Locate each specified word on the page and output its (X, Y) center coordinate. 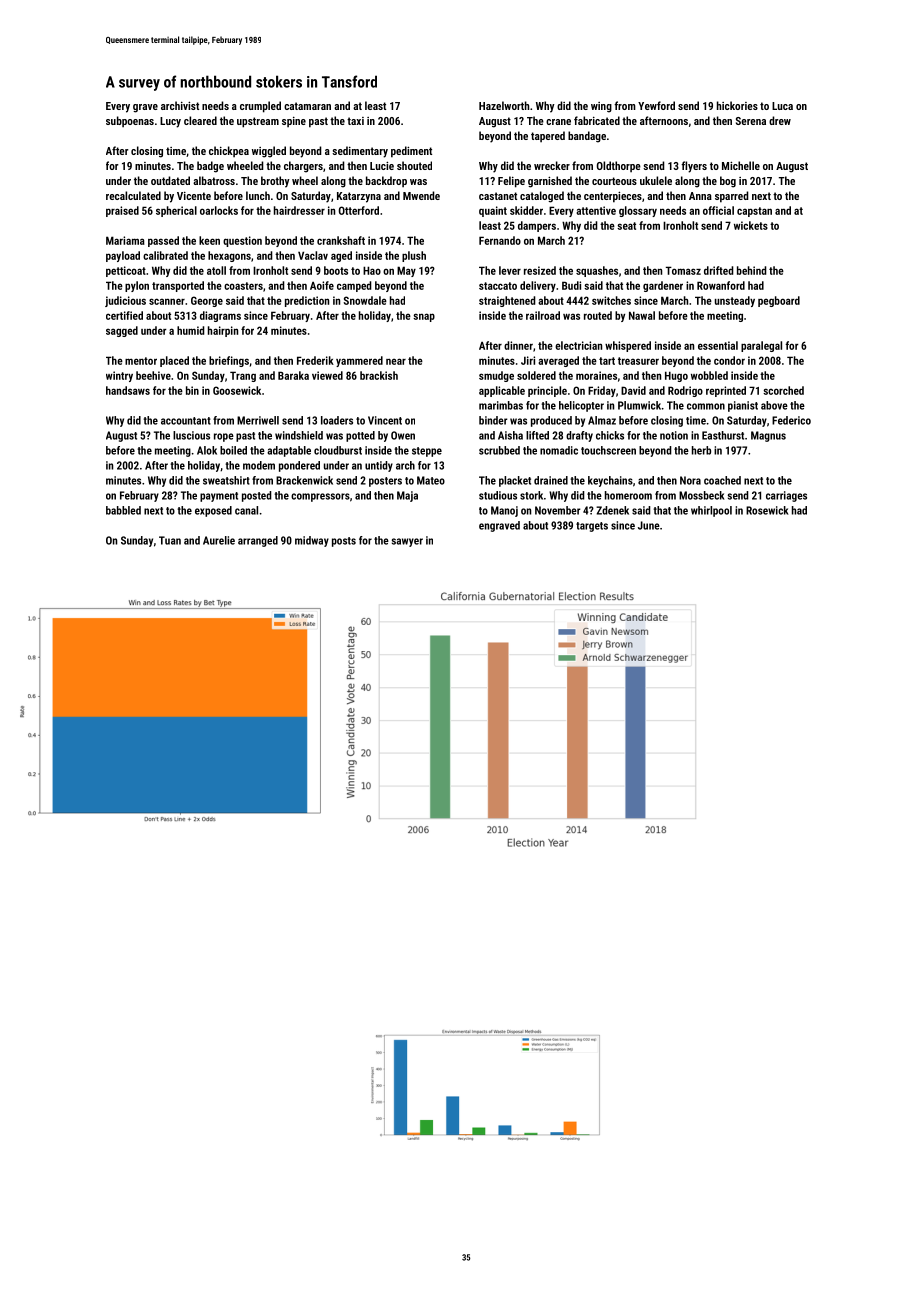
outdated (170, 180)
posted (257, 496)
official (718, 210)
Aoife (322, 285)
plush (414, 256)
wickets (751, 225)
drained (551, 480)
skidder (526, 210)
